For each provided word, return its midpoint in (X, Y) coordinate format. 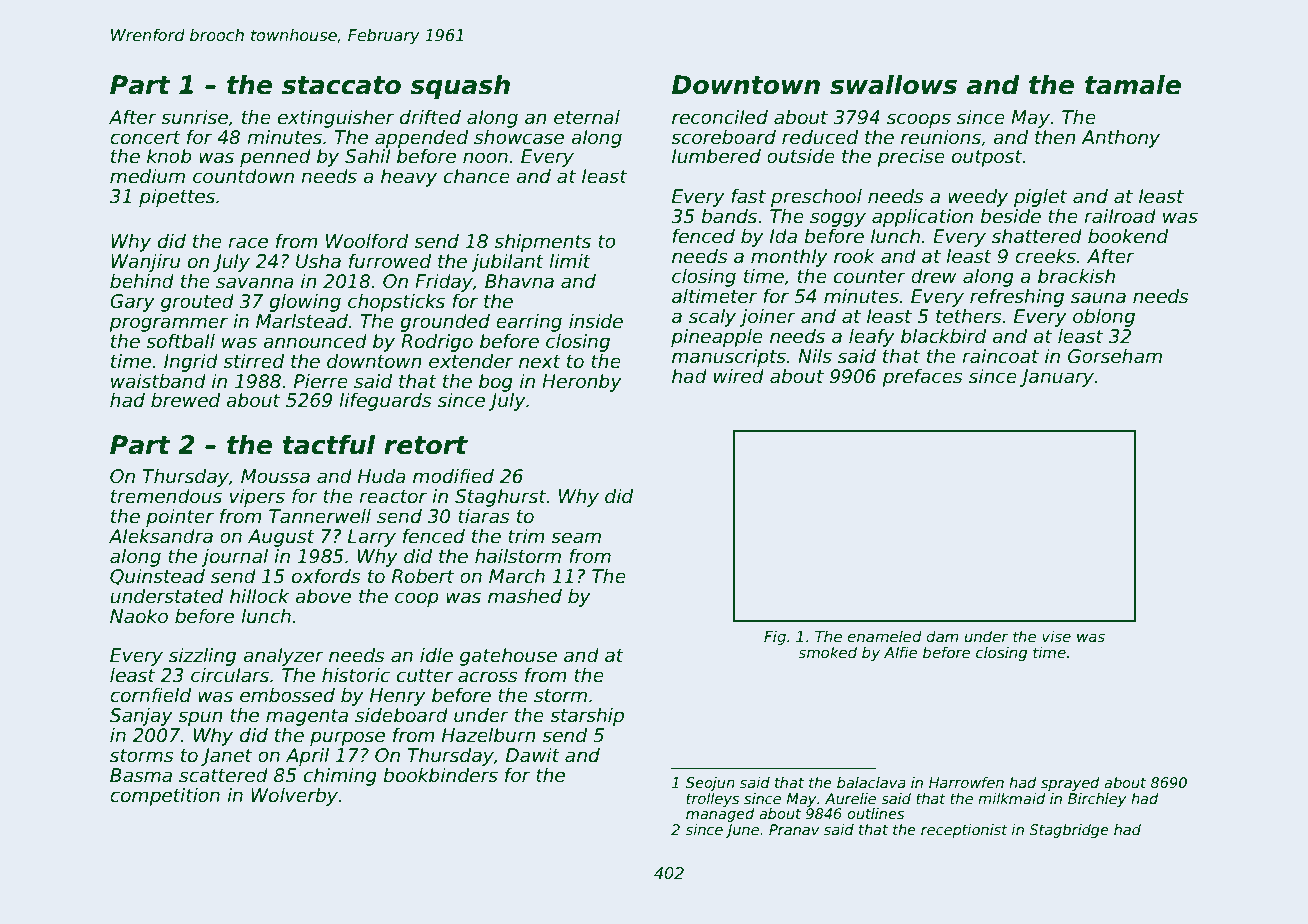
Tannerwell (320, 516)
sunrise (194, 117)
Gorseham (1115, 356)
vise (1056, 636)
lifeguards (385, 401)
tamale (1133, 84)
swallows (893, 84)
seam (576, 538)
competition (165, 796)
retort (426, 445)
